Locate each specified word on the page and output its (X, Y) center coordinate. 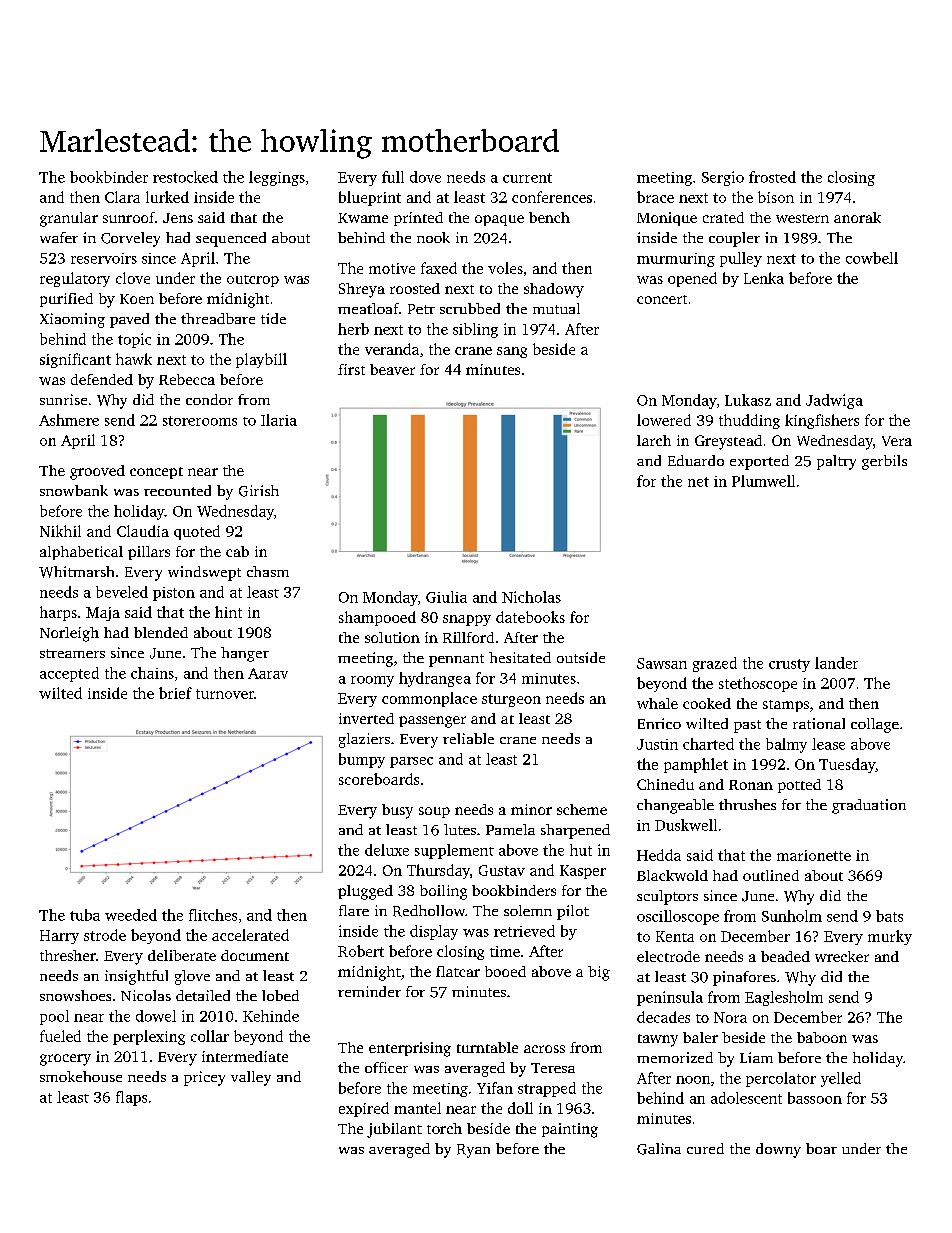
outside (581, 657)
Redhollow (429, 911)
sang (512, 352)
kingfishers (822, 421)
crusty (789, 665)
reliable (468, 738)
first (351, 369)
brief (175, 693)
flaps (131, 1098)
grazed (715, 664)
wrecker (842, 956)
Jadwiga (834, 401)
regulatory (75, 279)
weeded (131, 915)
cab (237, 551)
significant (75, 360)
